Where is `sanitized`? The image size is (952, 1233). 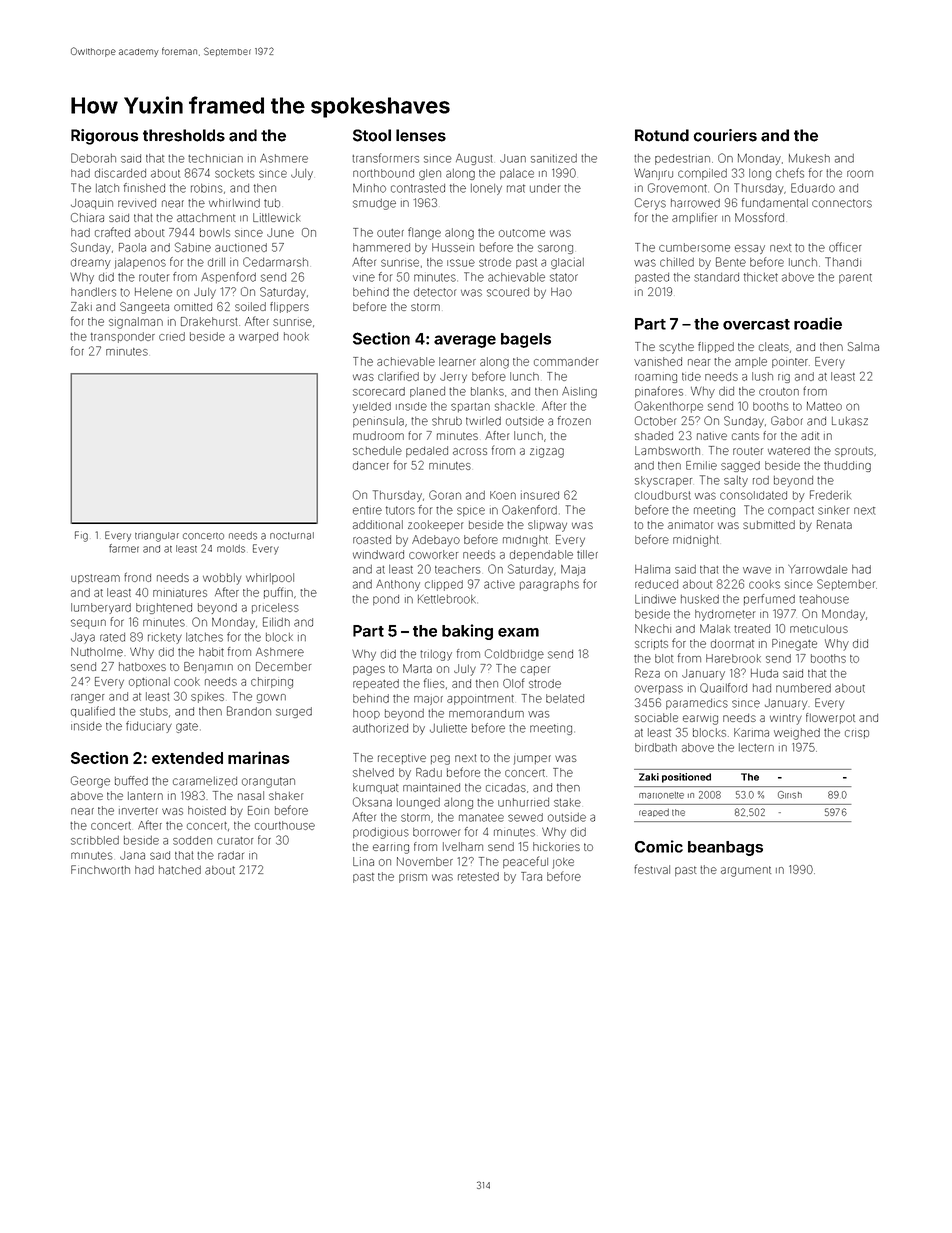
sanitized is located at coordinates (554, 158).
